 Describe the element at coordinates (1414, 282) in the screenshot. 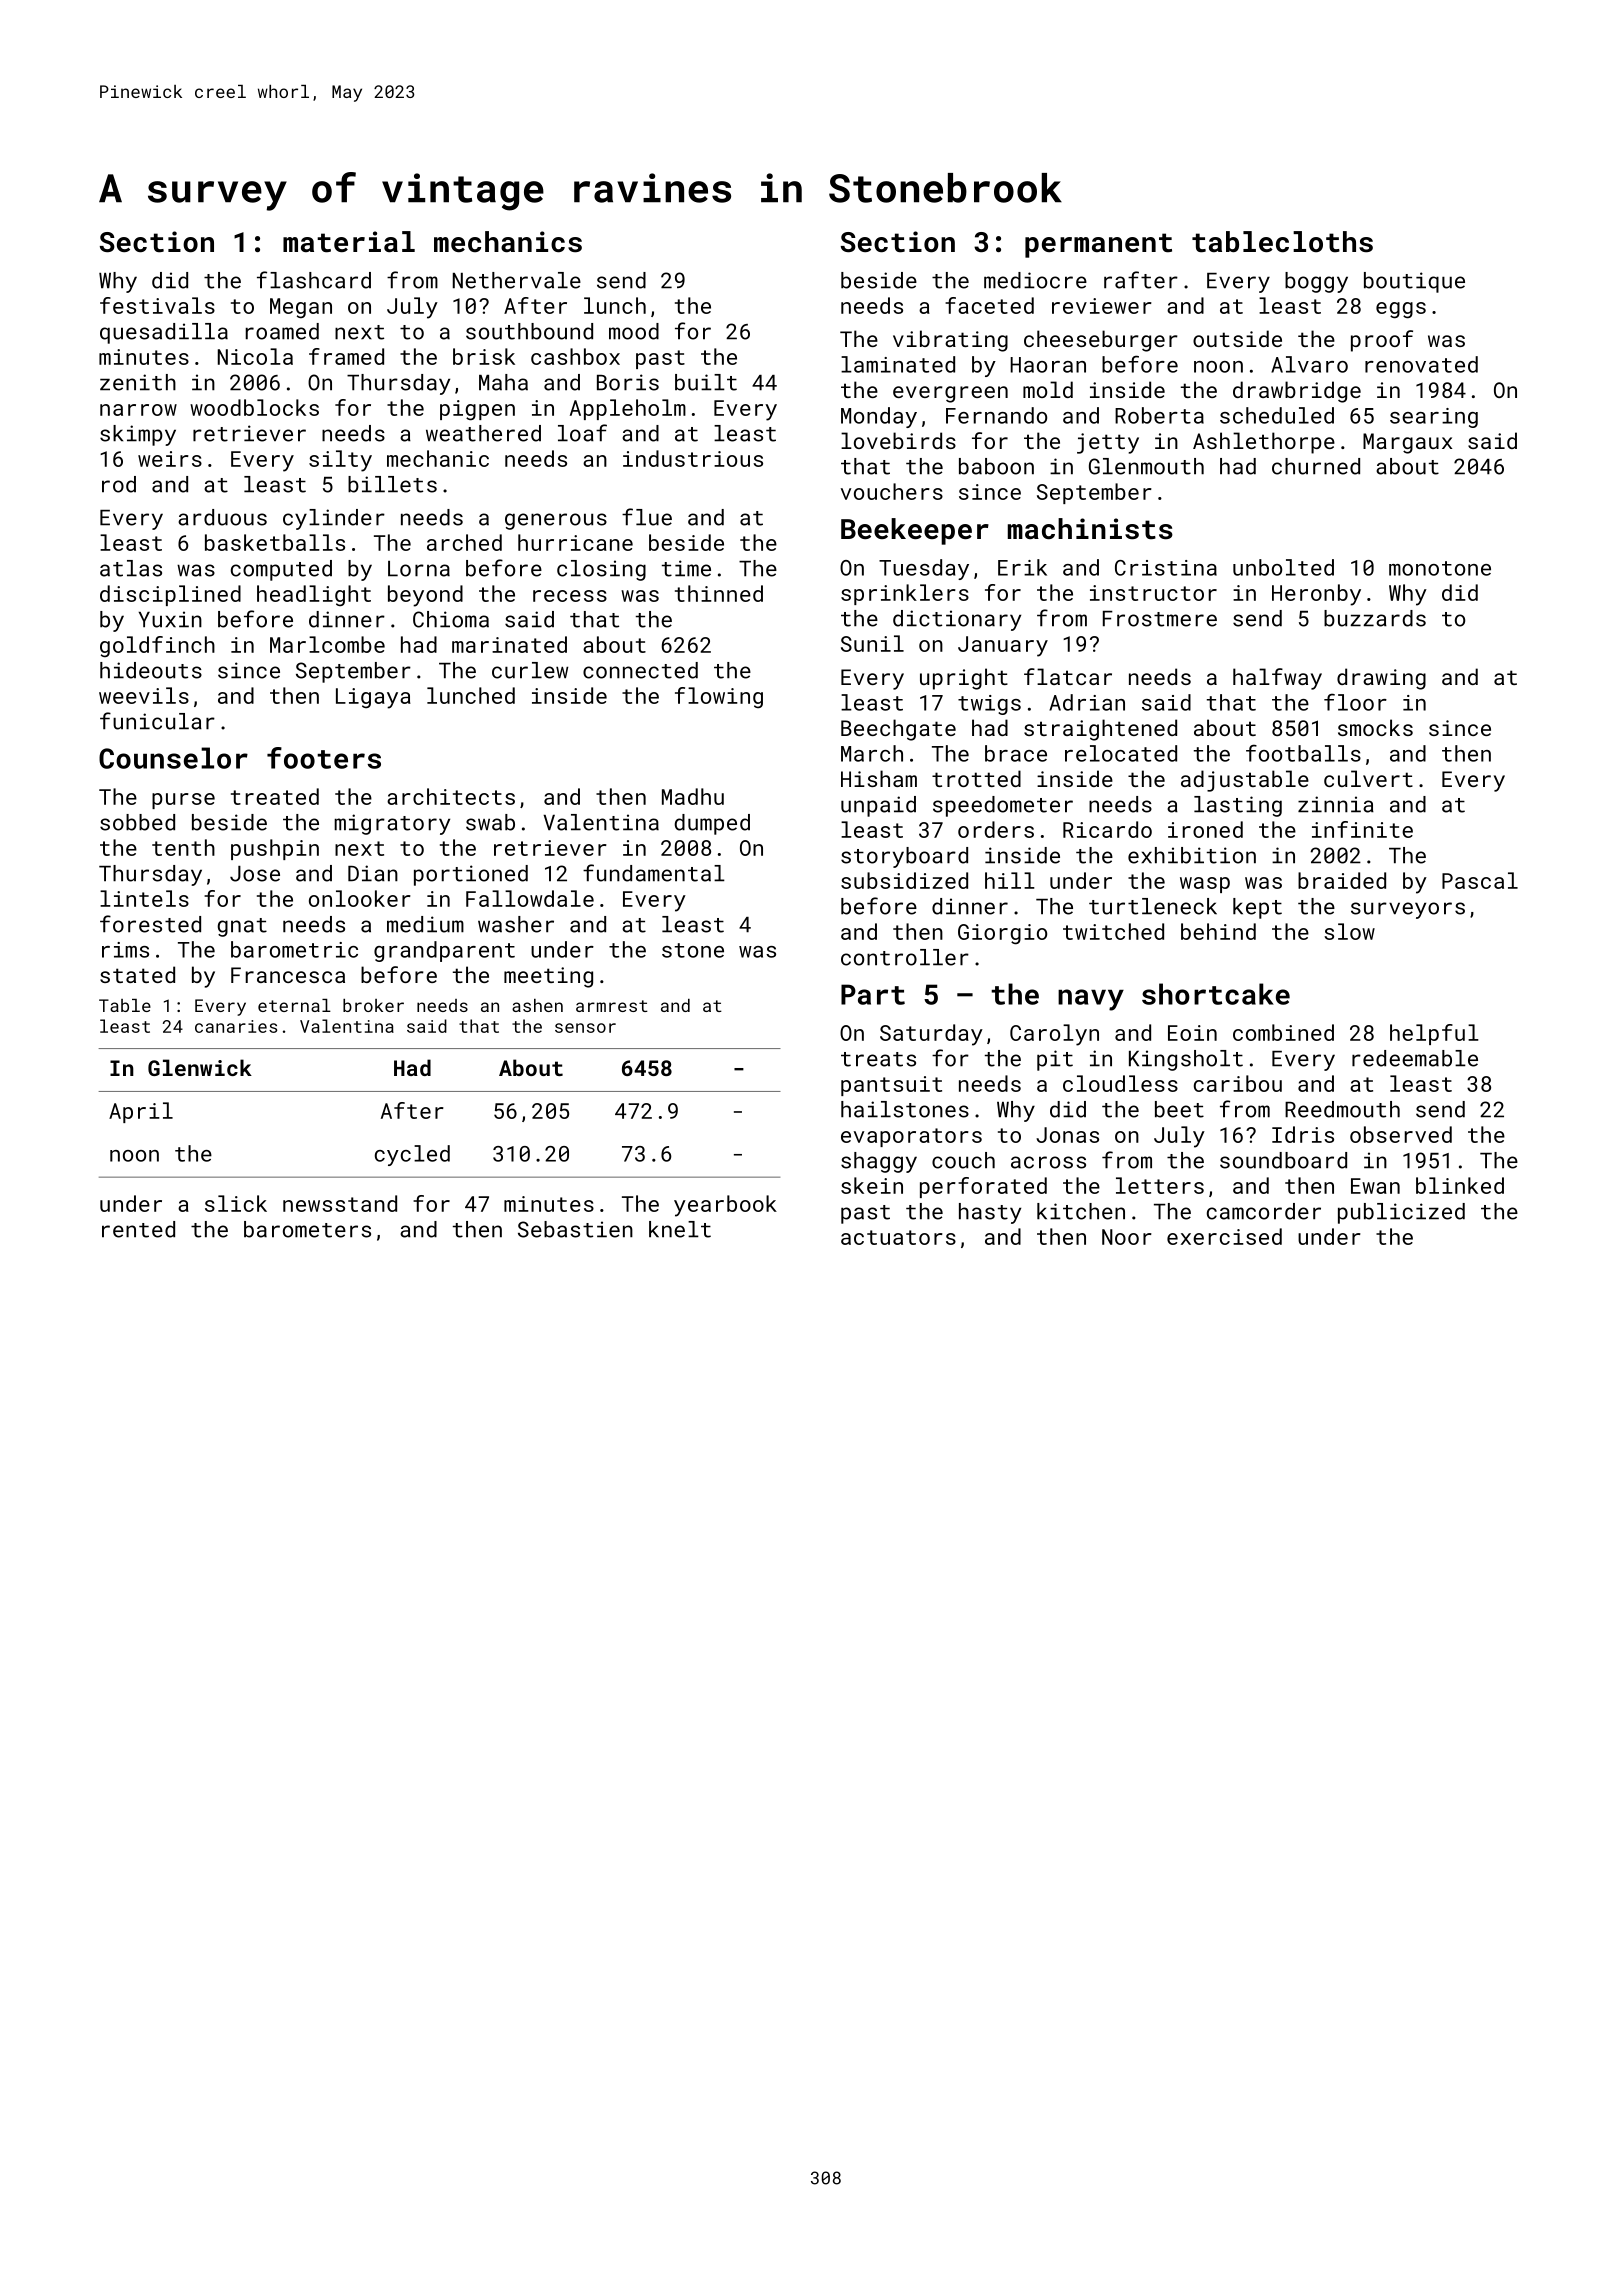

I see `boutique` at that location.
